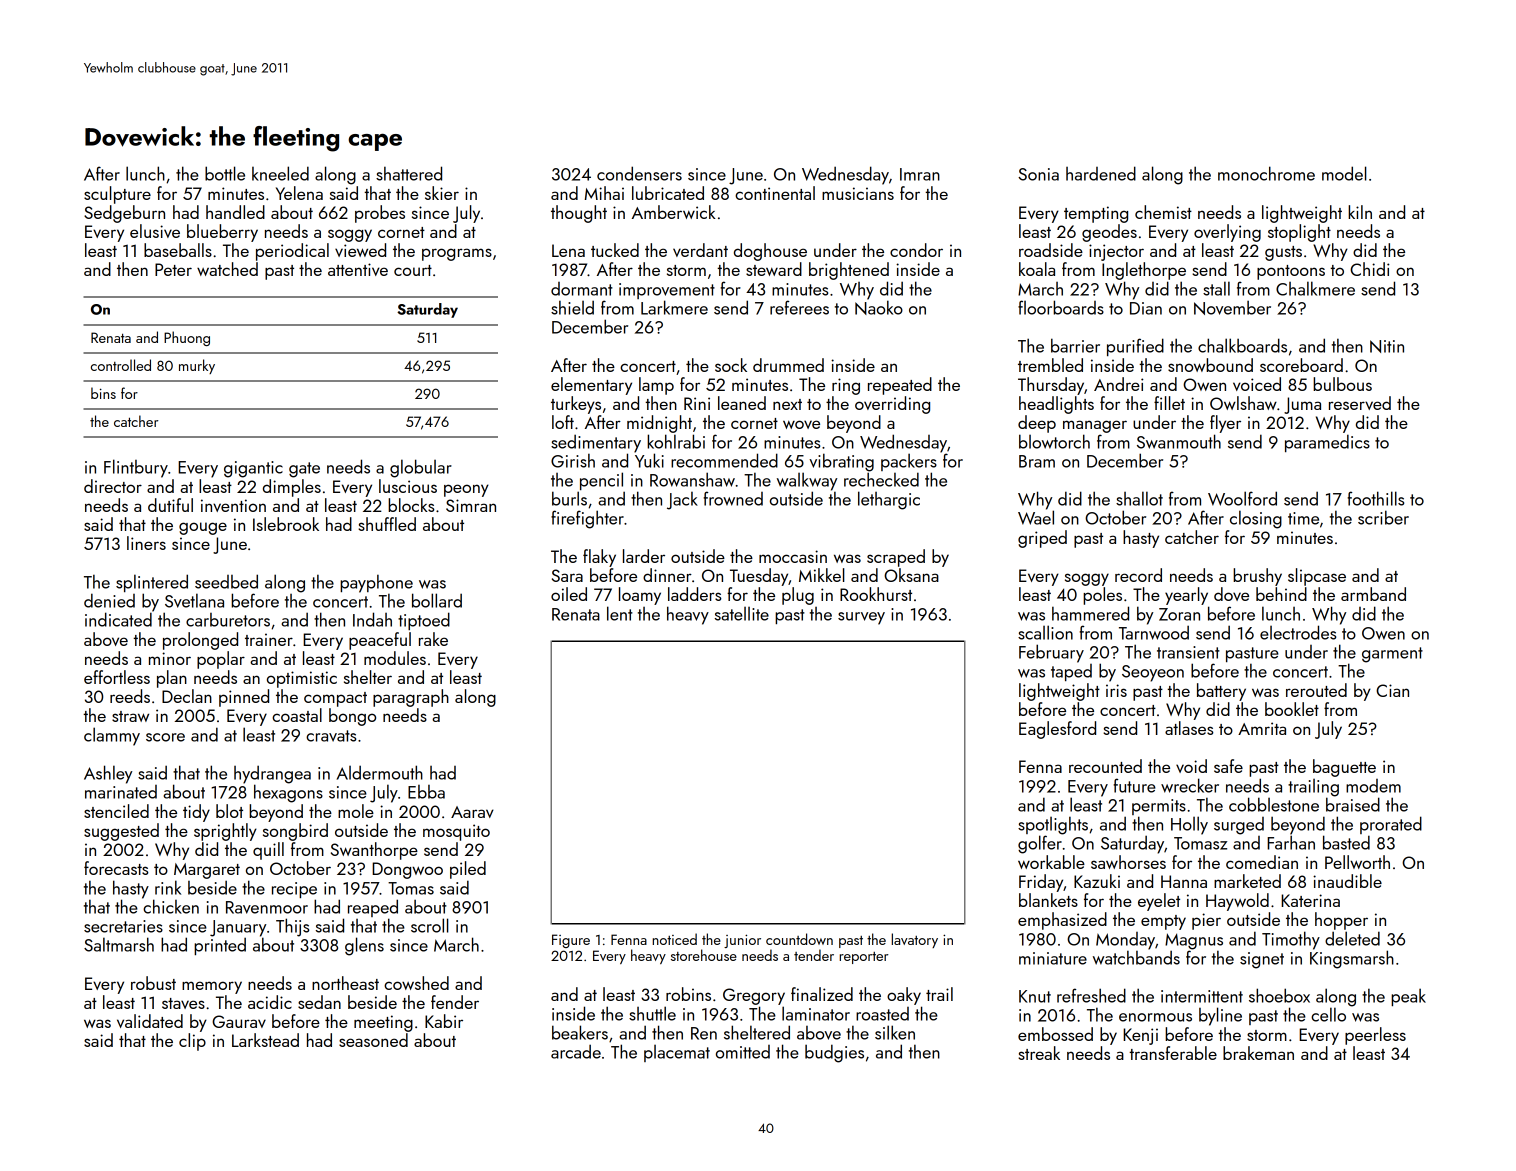 Image resolution: width=1516 pixels, height=1171 pixels. What do you see at coordinates (409, 173) in the page?
I see `shattered` at bounding box center [409, 173].
